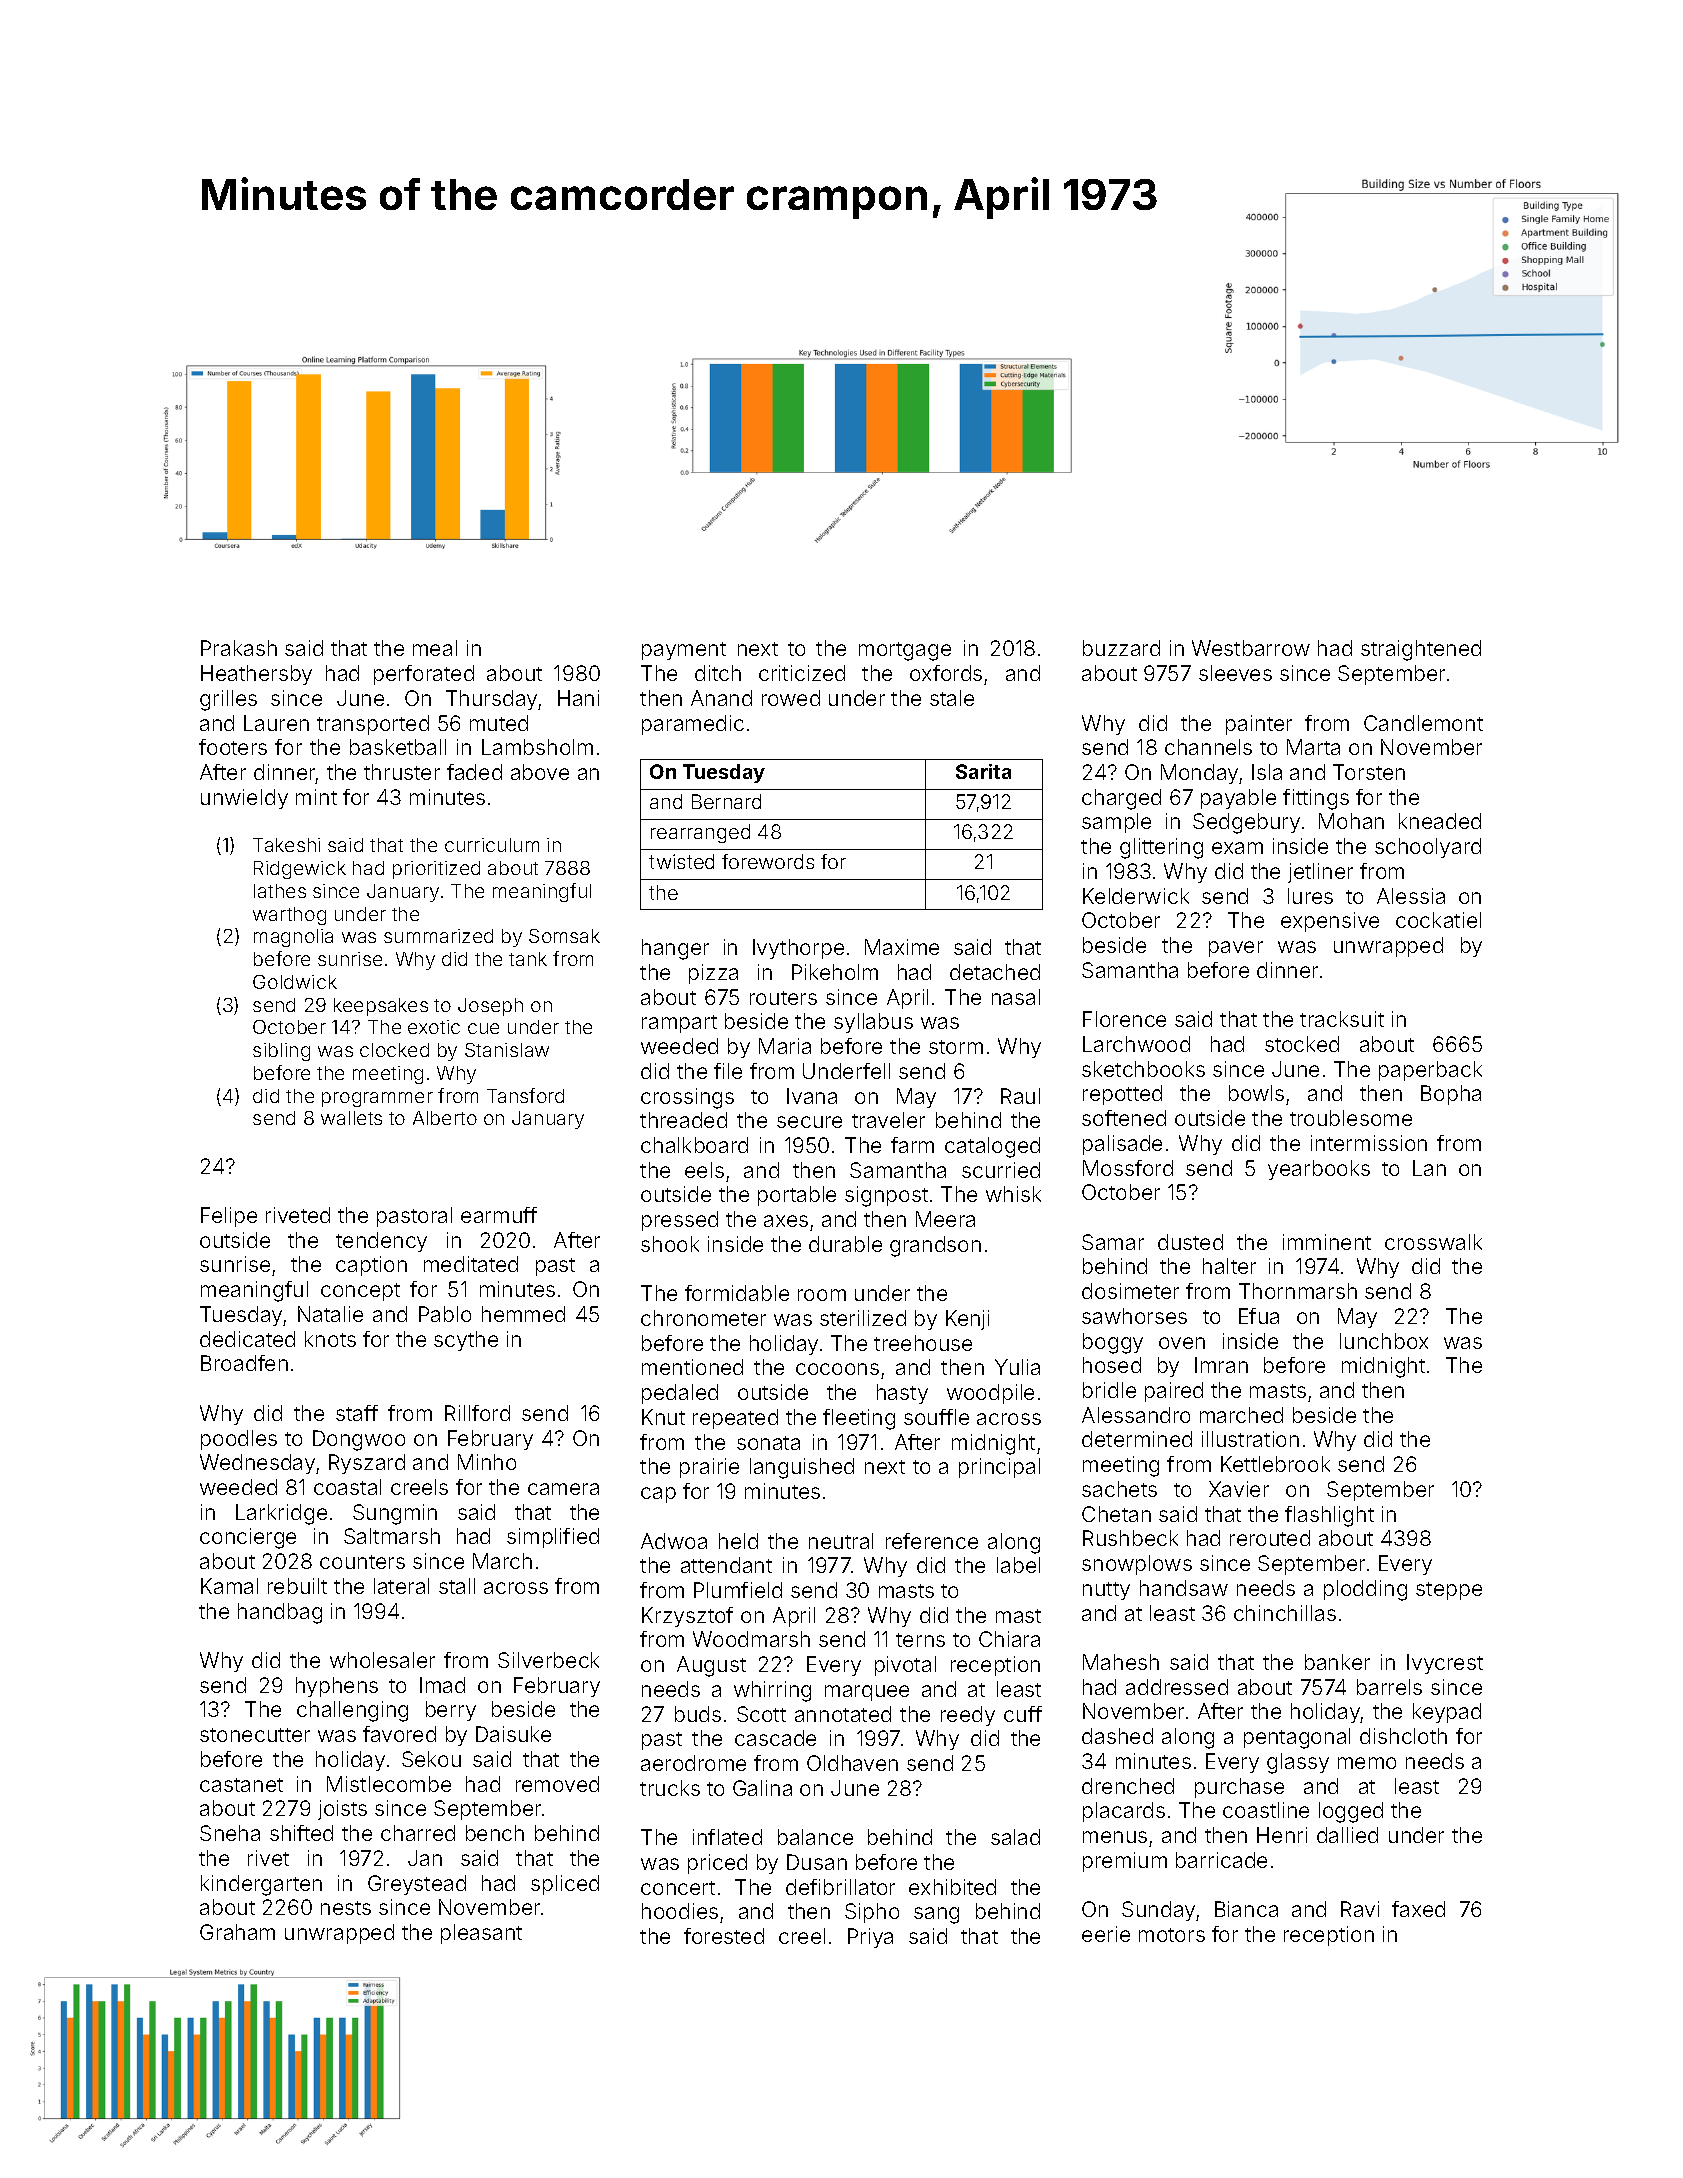 The image size is (1683, 2178). Describe the element at coordinates (1438, 920) in the document. I see `cockatiel` at that location.
